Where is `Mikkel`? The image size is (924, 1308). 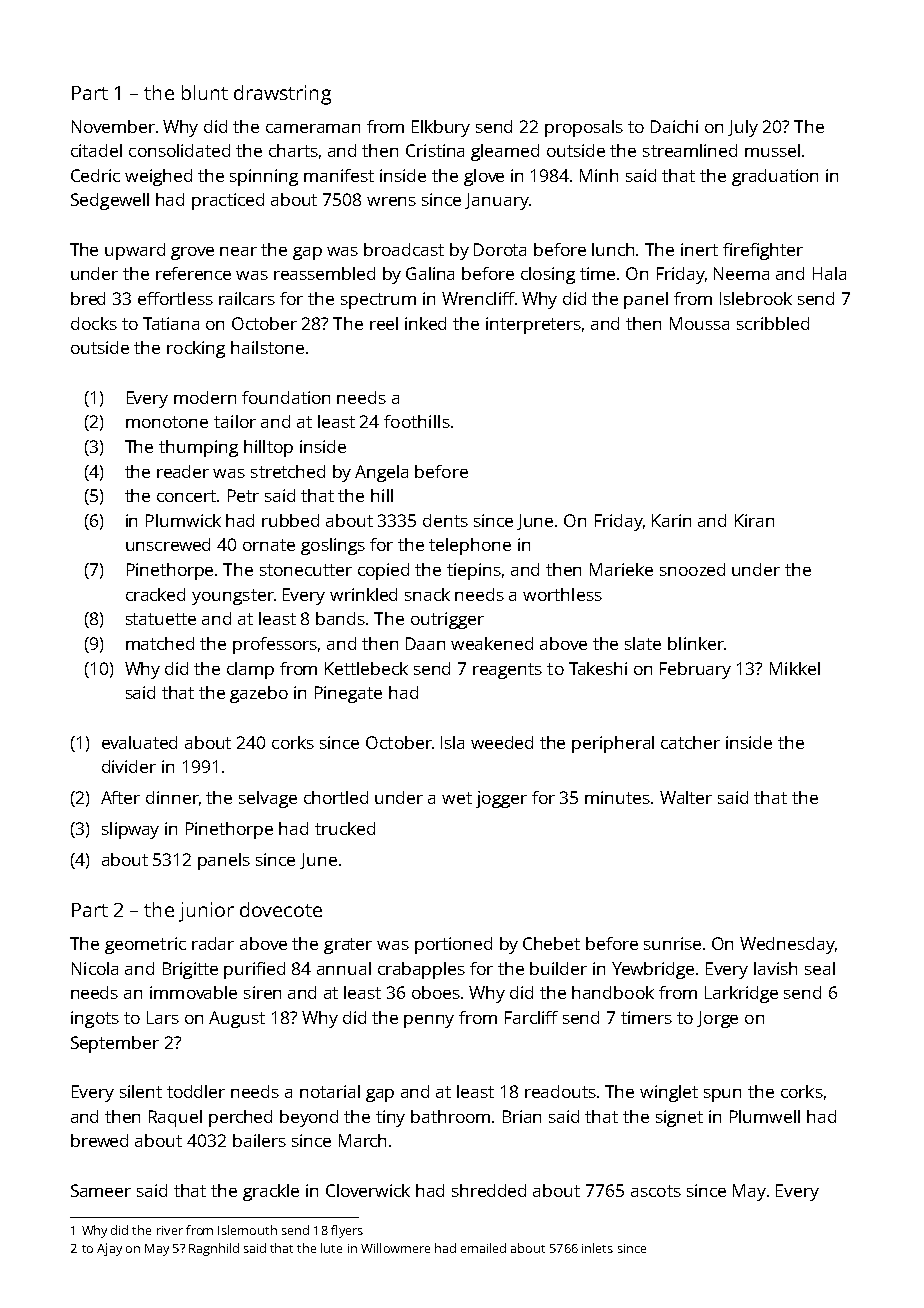
Mikkel is located at coordinates (795, 668).
